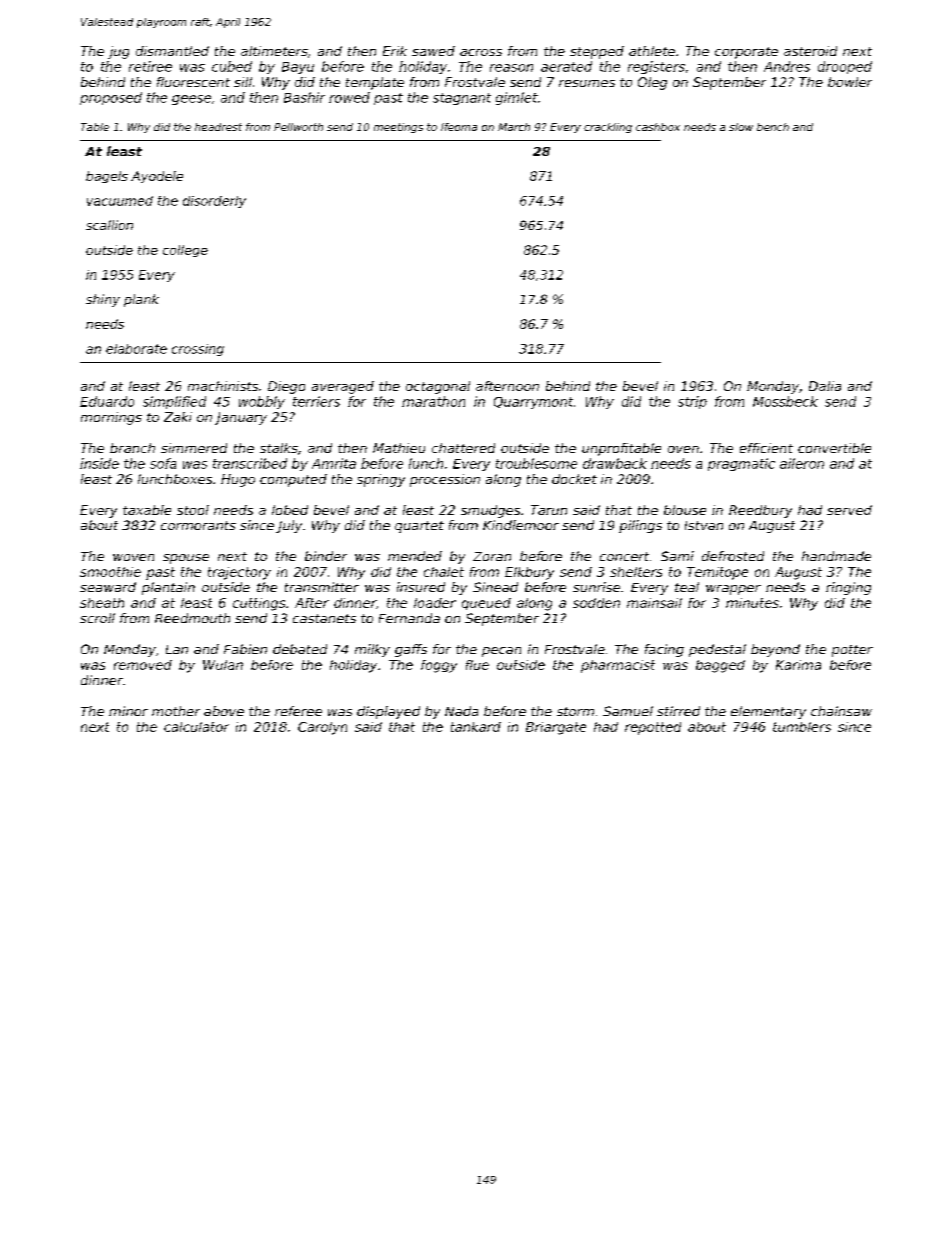  Describe the element at coordinates (300, 649) in the screenshot. I see `debated` at that location.
